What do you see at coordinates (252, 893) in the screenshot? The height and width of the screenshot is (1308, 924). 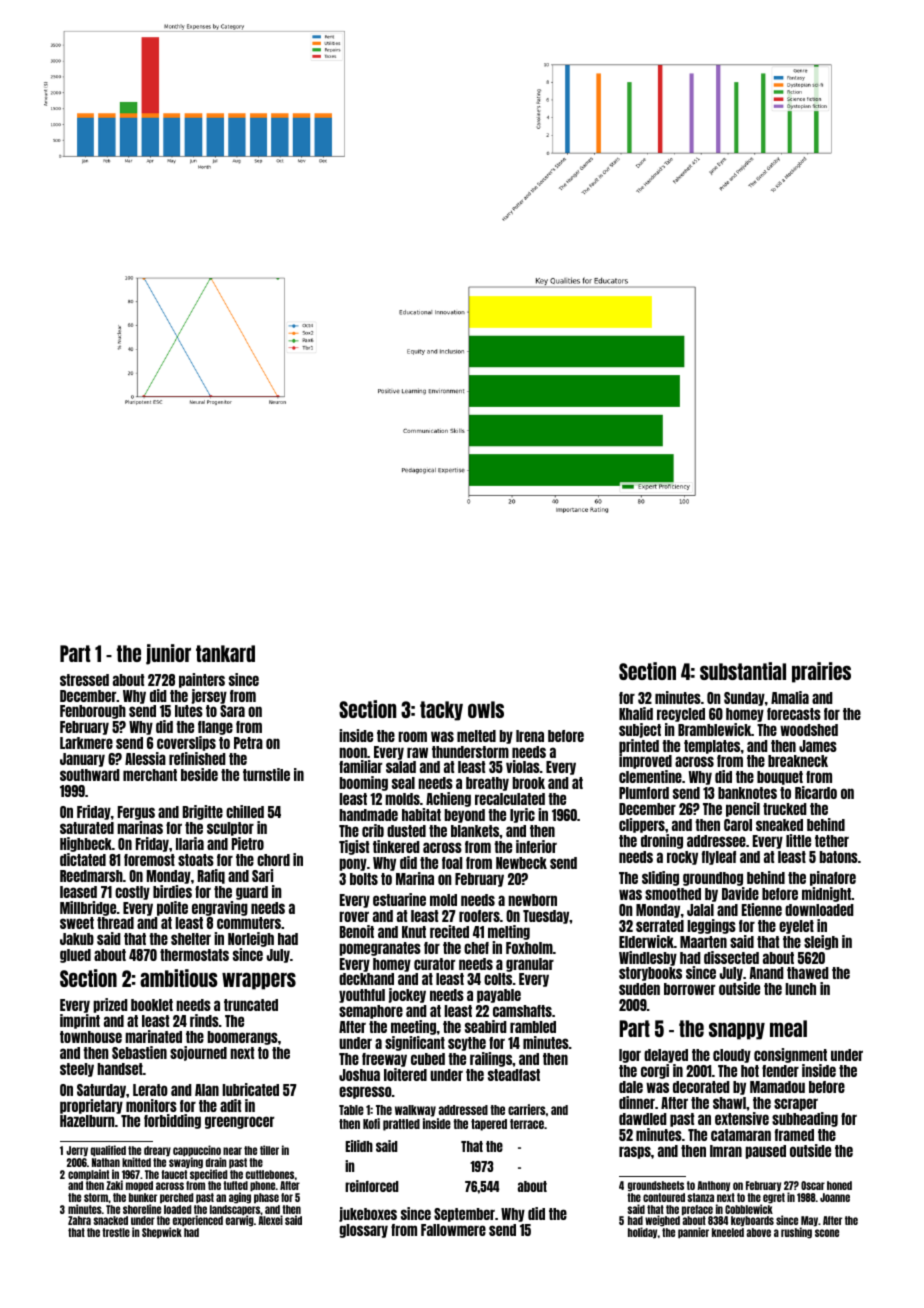 I see `guard` at bounding box center [252, 893].
